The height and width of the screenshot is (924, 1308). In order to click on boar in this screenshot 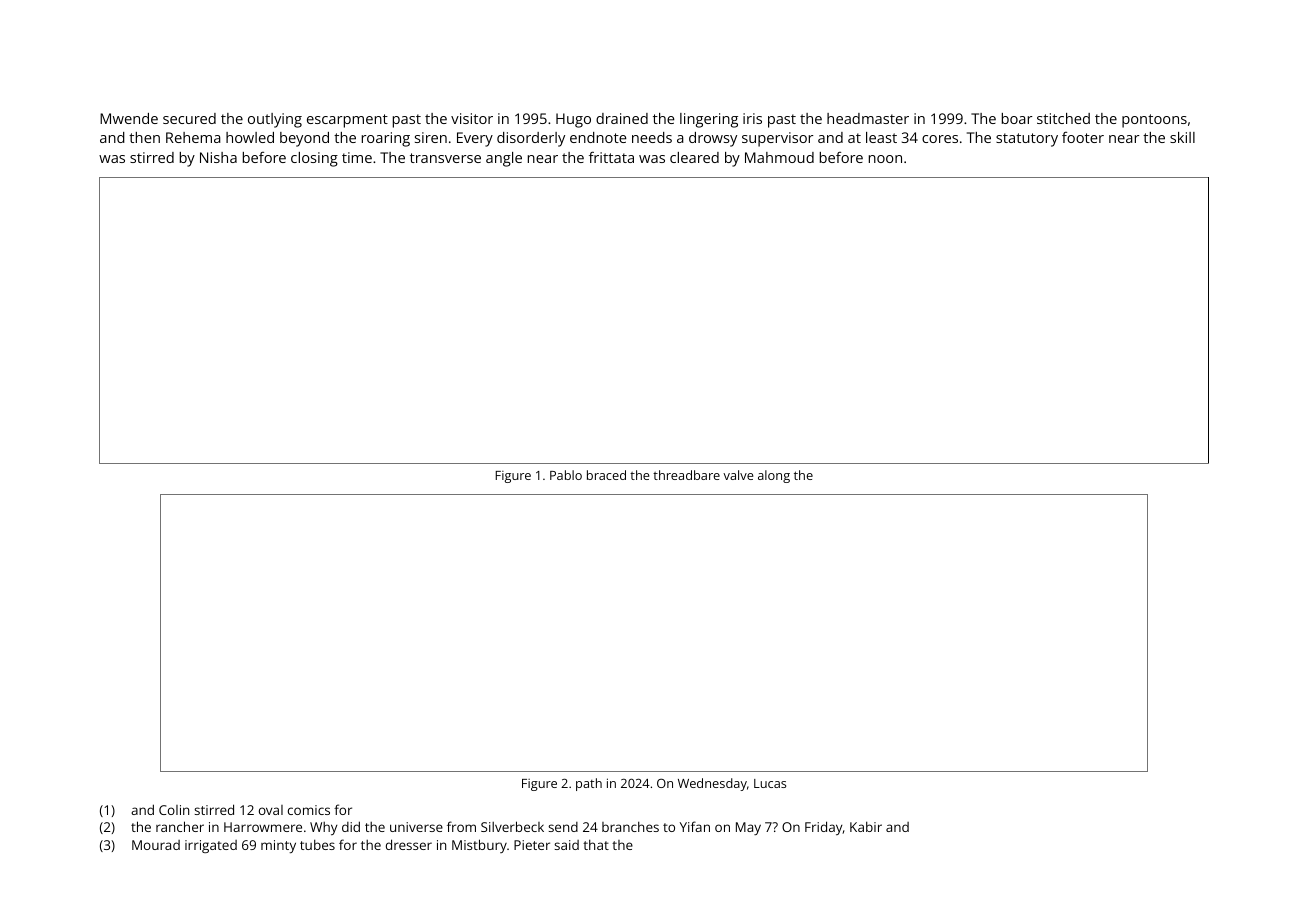, I will do `click(1017, 118)`.
